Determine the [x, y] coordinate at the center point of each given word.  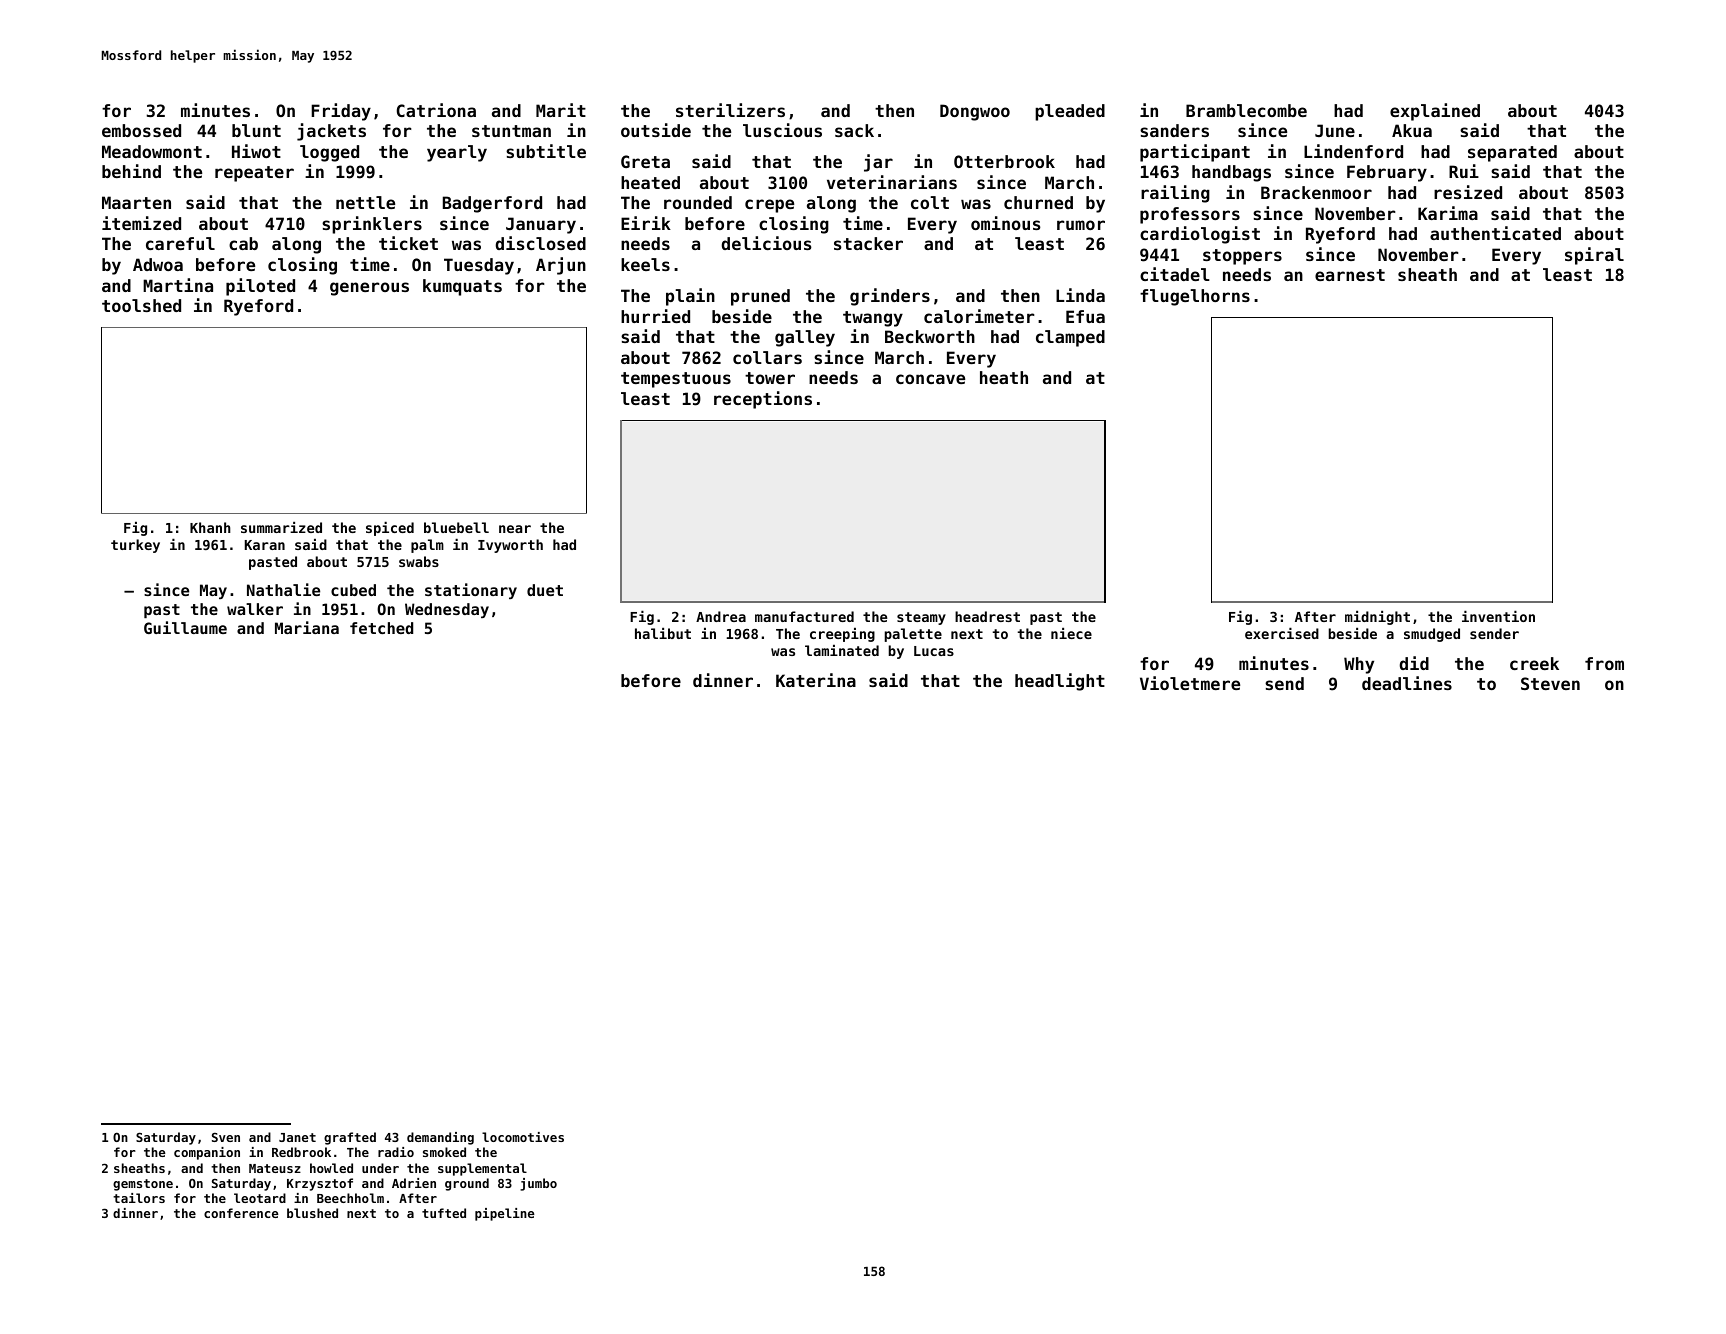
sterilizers [730, 110]
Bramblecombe [1246, 110]
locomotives [523, 1137]
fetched [381, 628]
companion [207, 1153]
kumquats [462, 287]
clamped [1070, 338]
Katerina [816, 680]
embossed [141, 130]
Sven [226, 1137]
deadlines [1407, 683]
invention [1498, 616]
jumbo [538, 1184]
